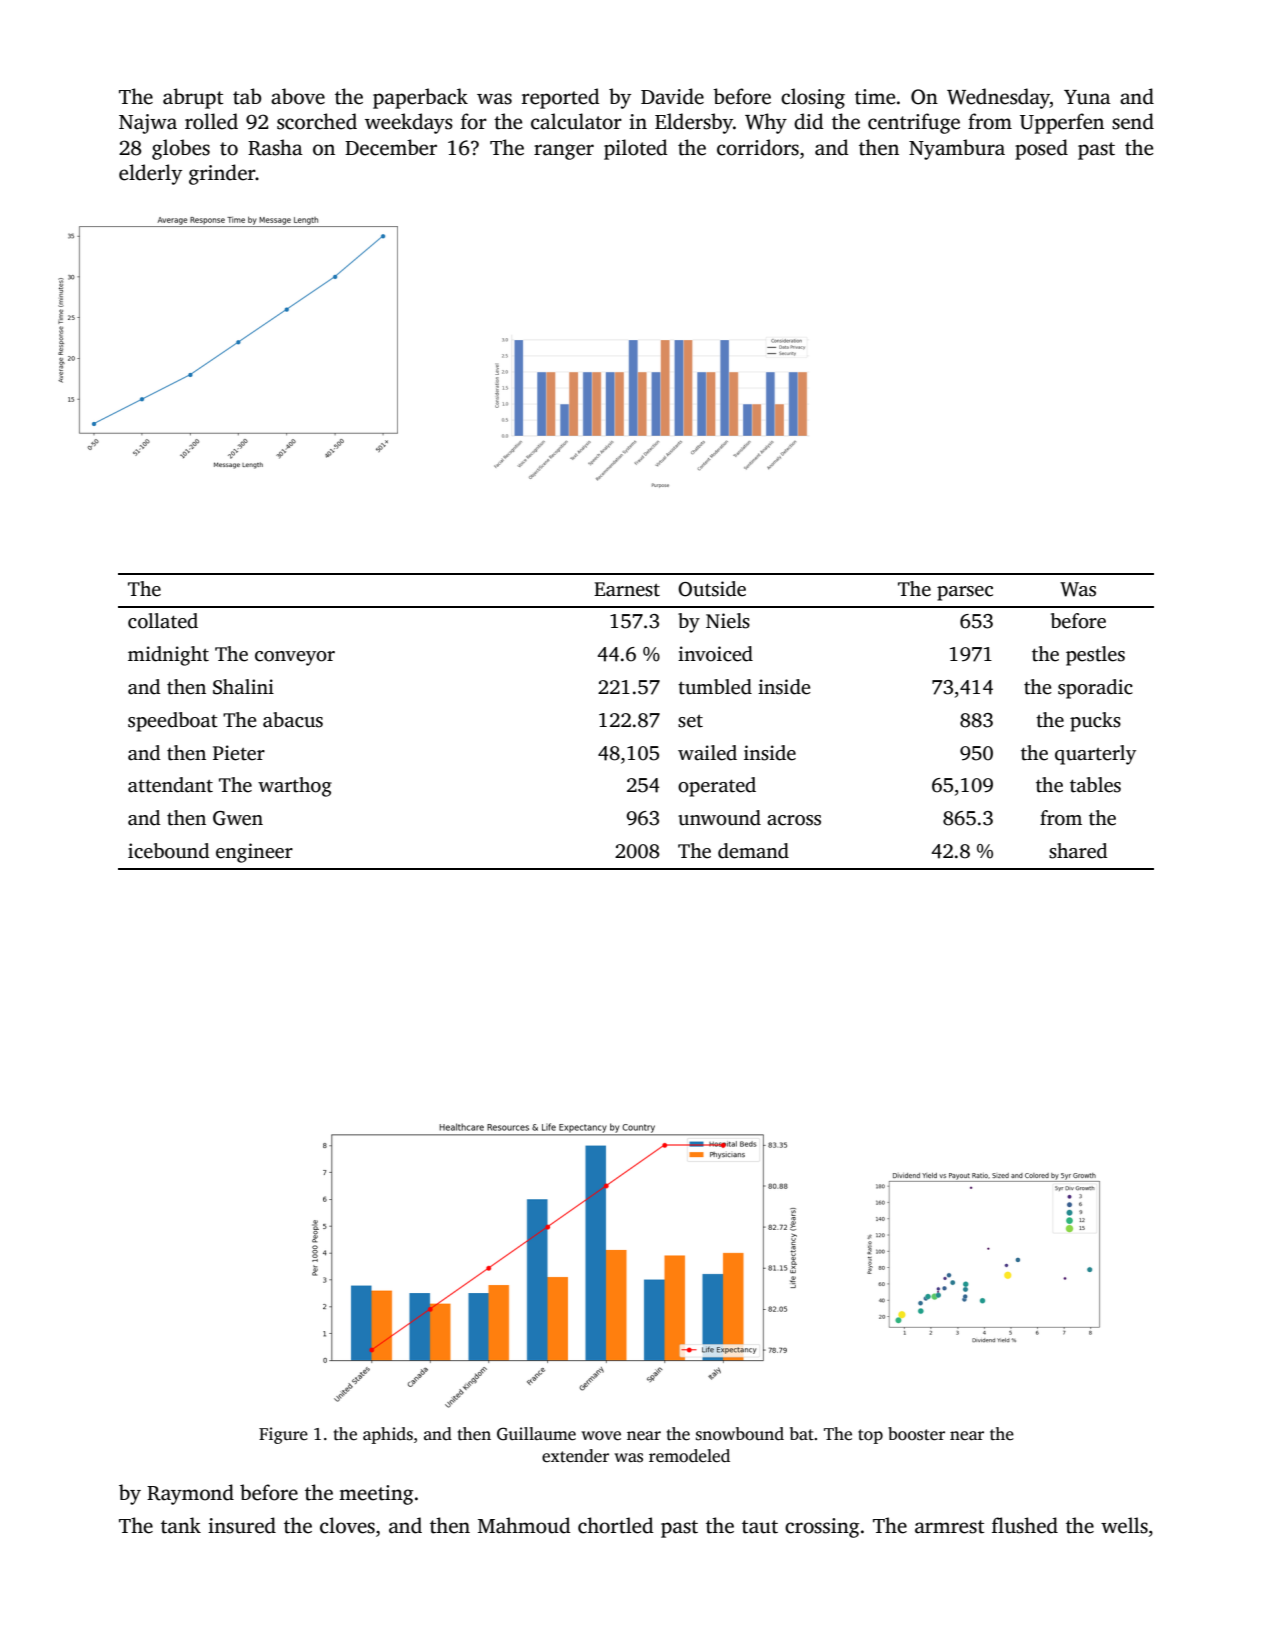  Describe the element at coordinates (524, 1525) in the screenshot. I see `Mahmoud` at that location.
